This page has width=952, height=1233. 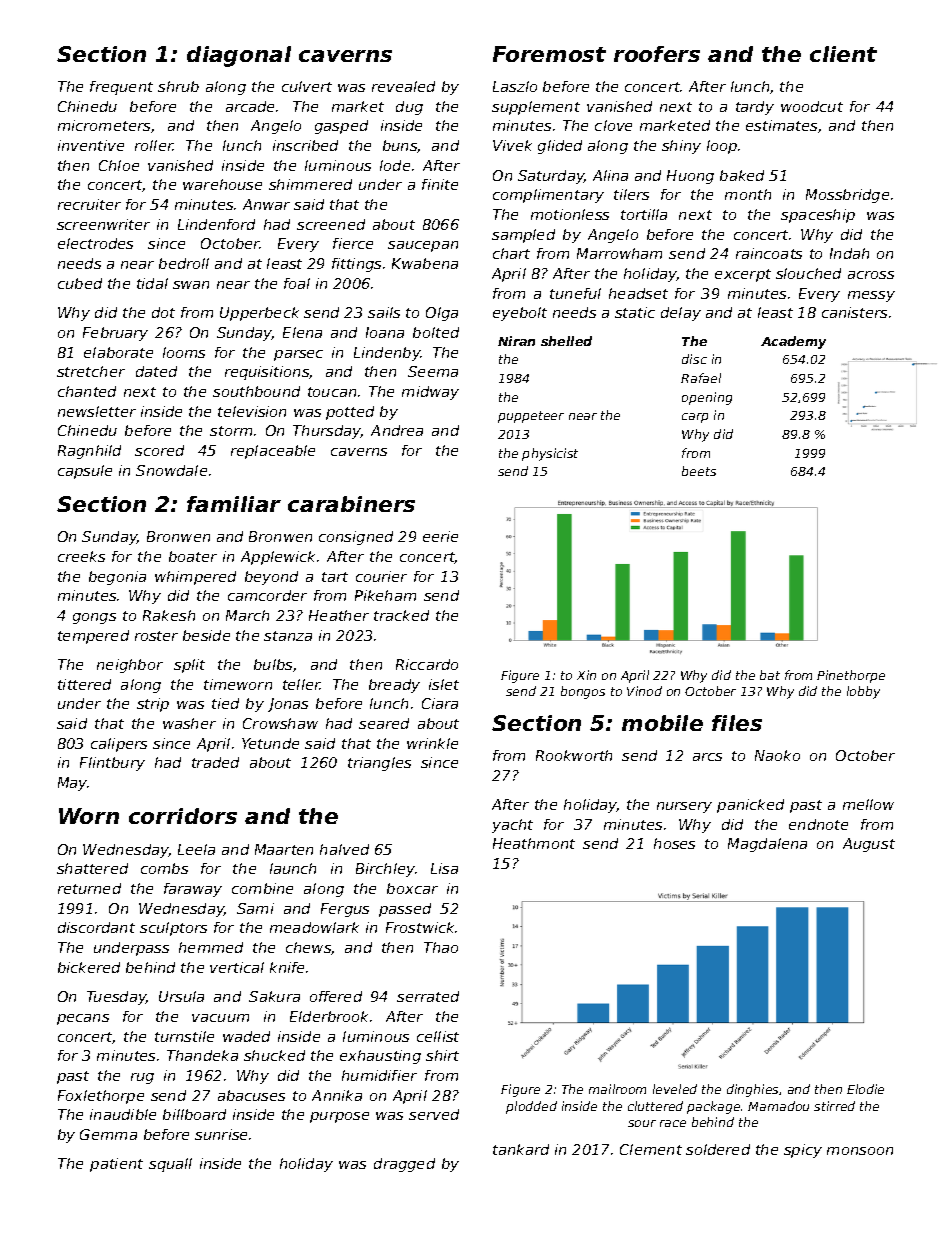 I want to click on cellist, so click(x=438, y=1036).
